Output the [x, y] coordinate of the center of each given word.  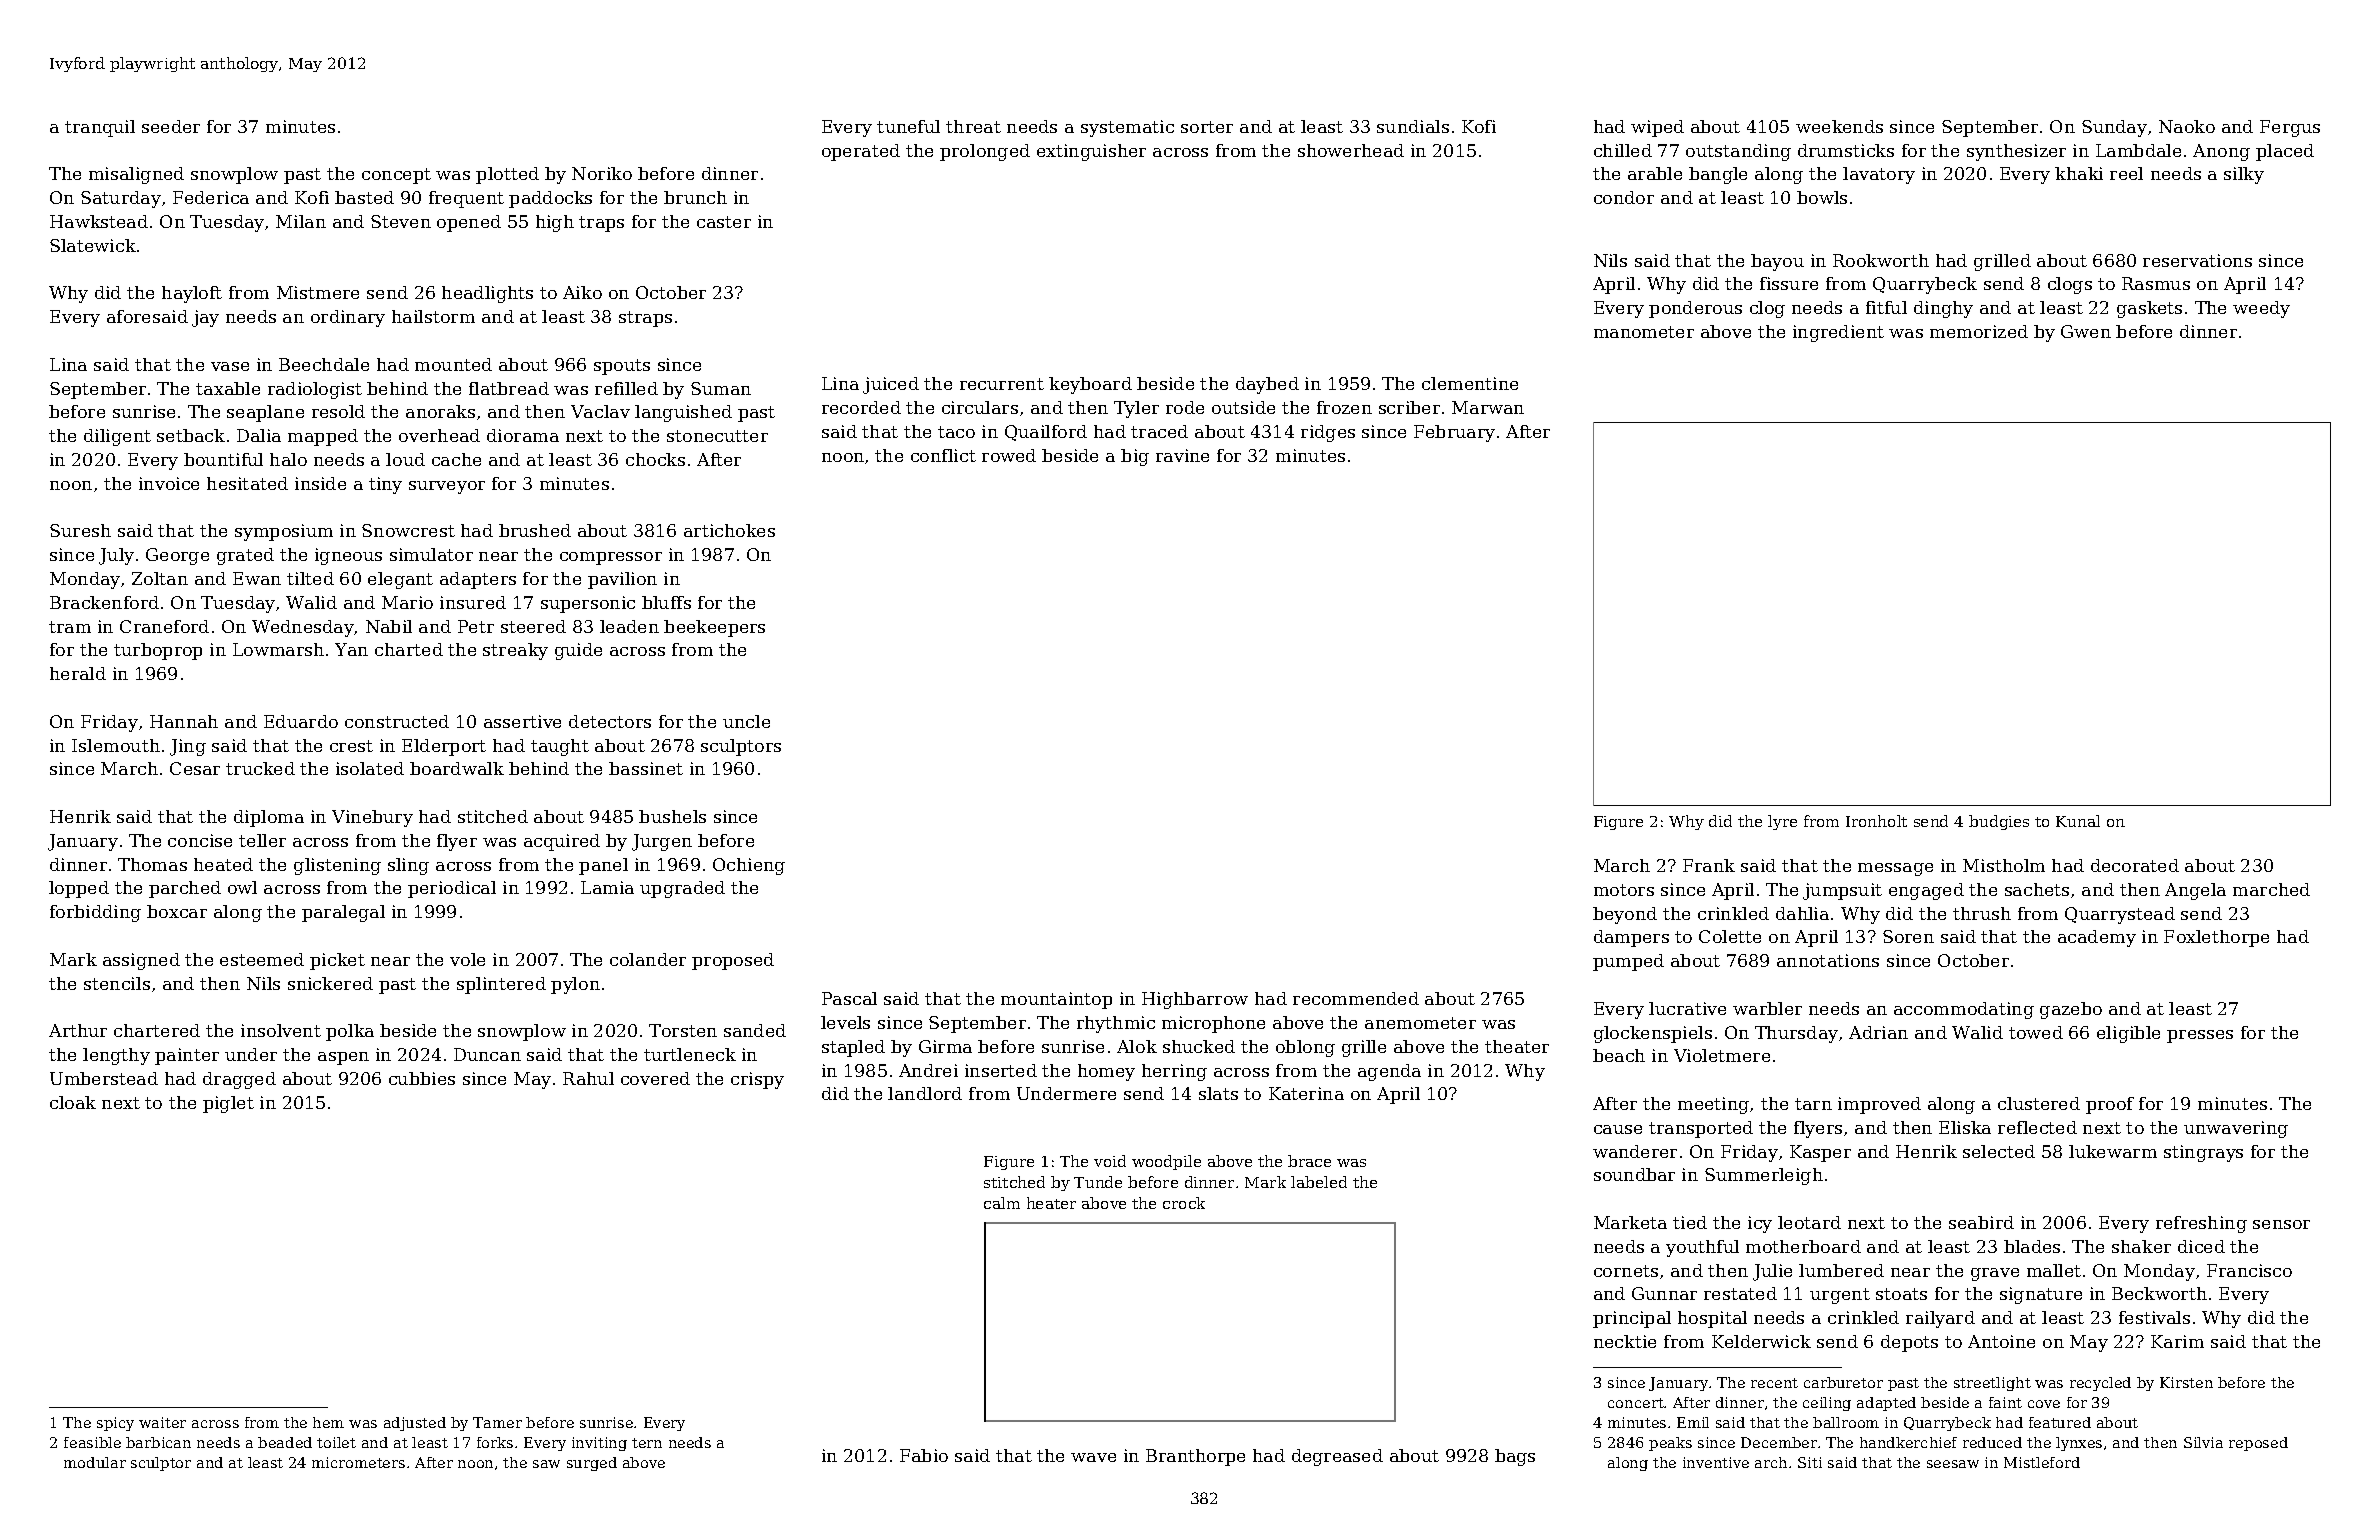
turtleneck [690, 1054]
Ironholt [1876, 821]
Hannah [184, 721]
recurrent [1002, 384]
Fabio [924, 1455]
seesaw [1953, 1464]
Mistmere [318, 292]
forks [495, 1442]
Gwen [2086, 331]
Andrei [928, 1070]
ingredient [1838, 333]
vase [230, 366]
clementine [1470, 383]
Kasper [1820, 1153]
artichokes [729, 530]
